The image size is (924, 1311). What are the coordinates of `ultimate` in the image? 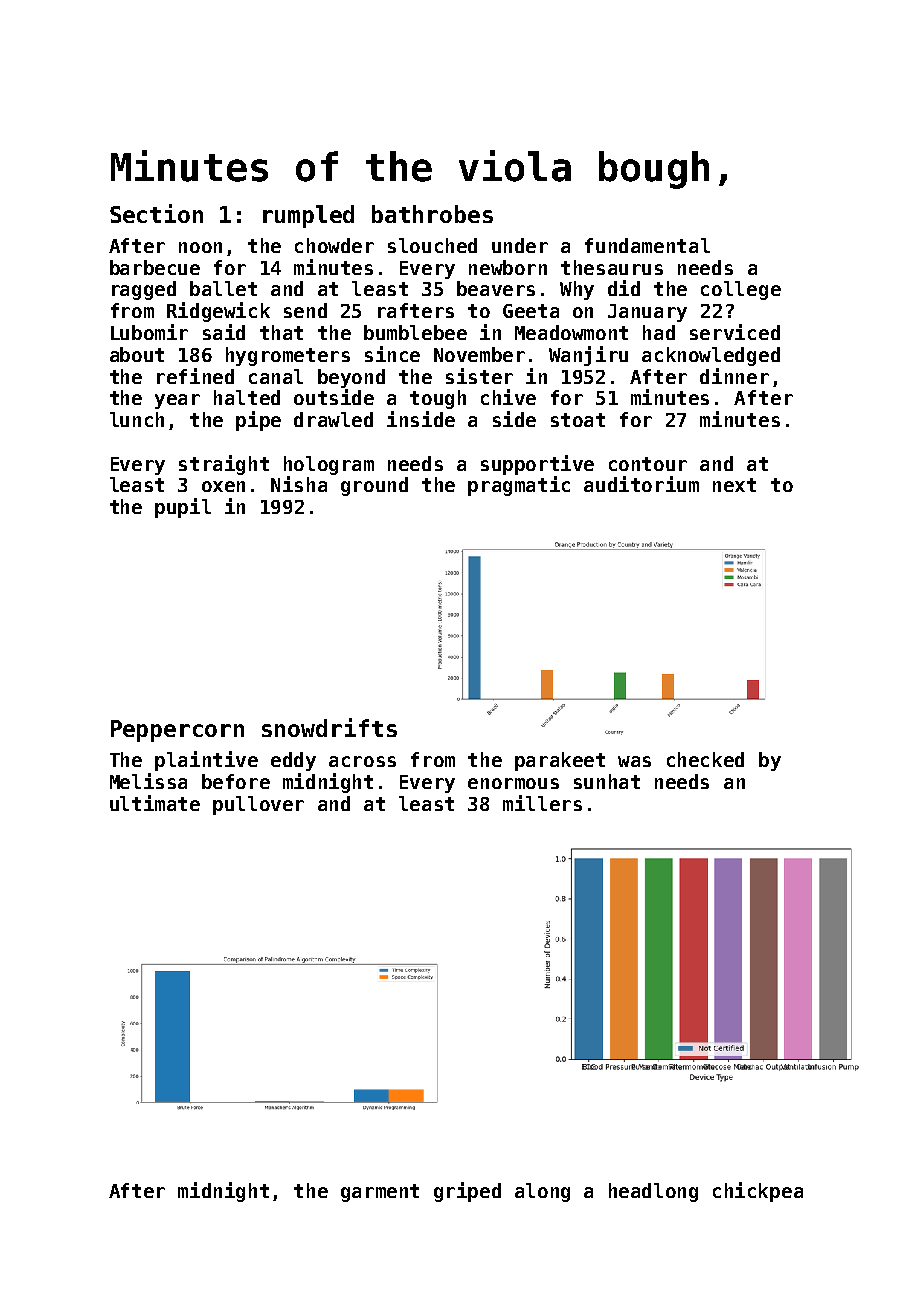 It's located at (155, 803).
